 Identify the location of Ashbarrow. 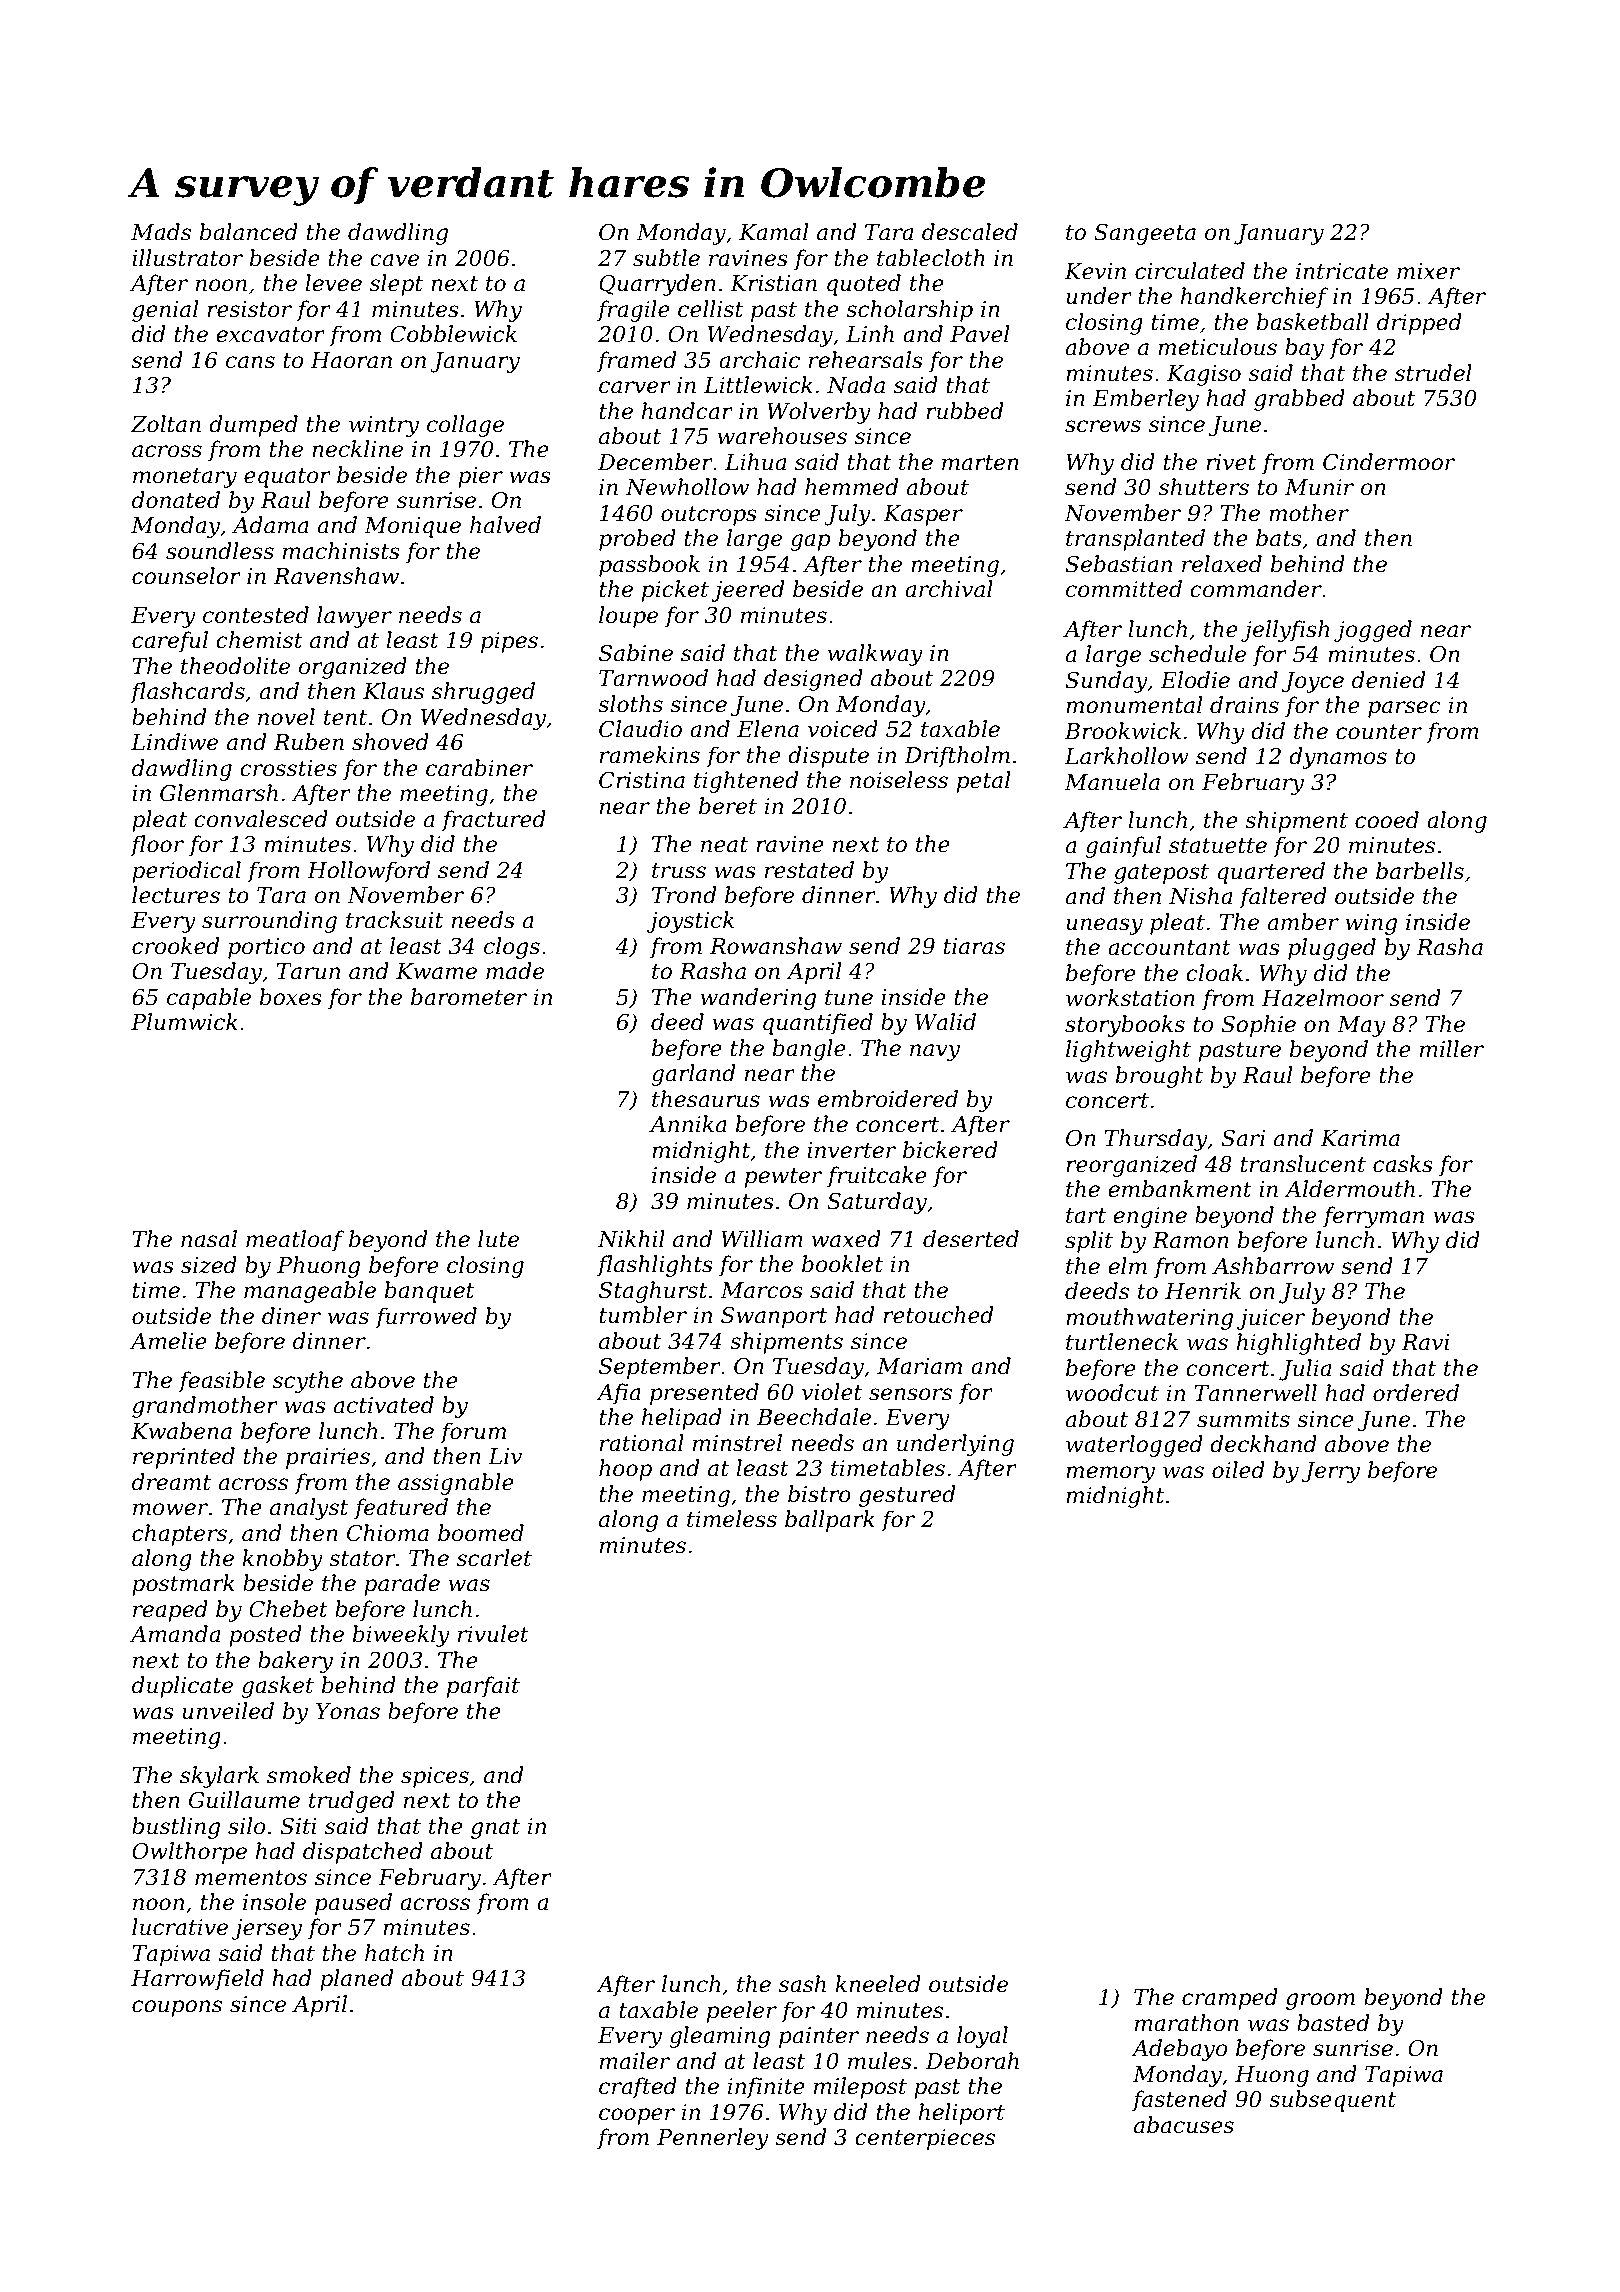
(1273, 1266).
